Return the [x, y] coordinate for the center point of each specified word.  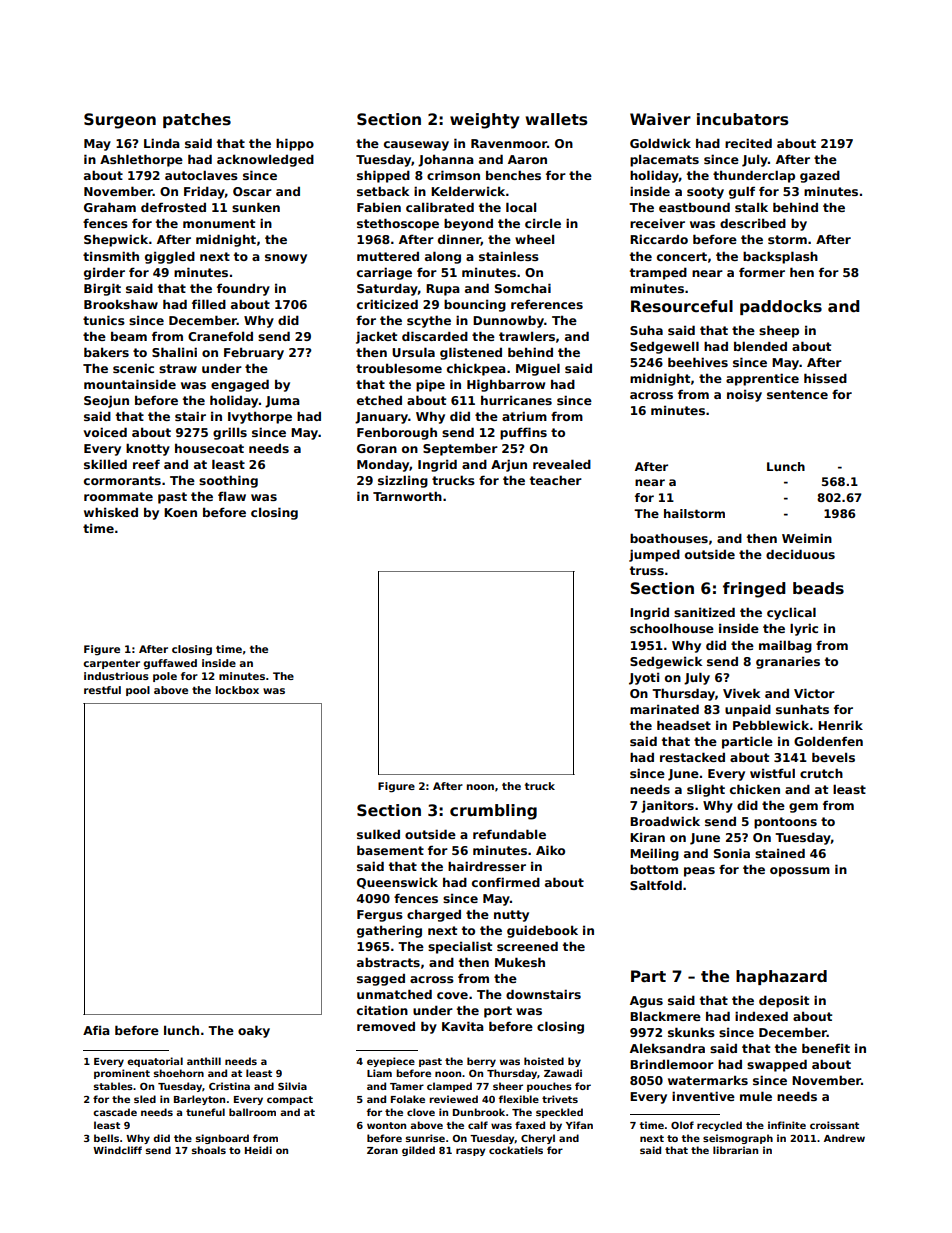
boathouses [669, 538]
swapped [777, 1065]
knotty [148, 449]
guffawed [170, 664]
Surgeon [120, 121]
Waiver [660, 119]
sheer [508, 1086]
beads [818, 588]
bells [106, 1138]
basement [390, 850]
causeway [416, 146]
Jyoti [644, 679]
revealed [562, 464]
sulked [378, 834]
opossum [800, 872]
